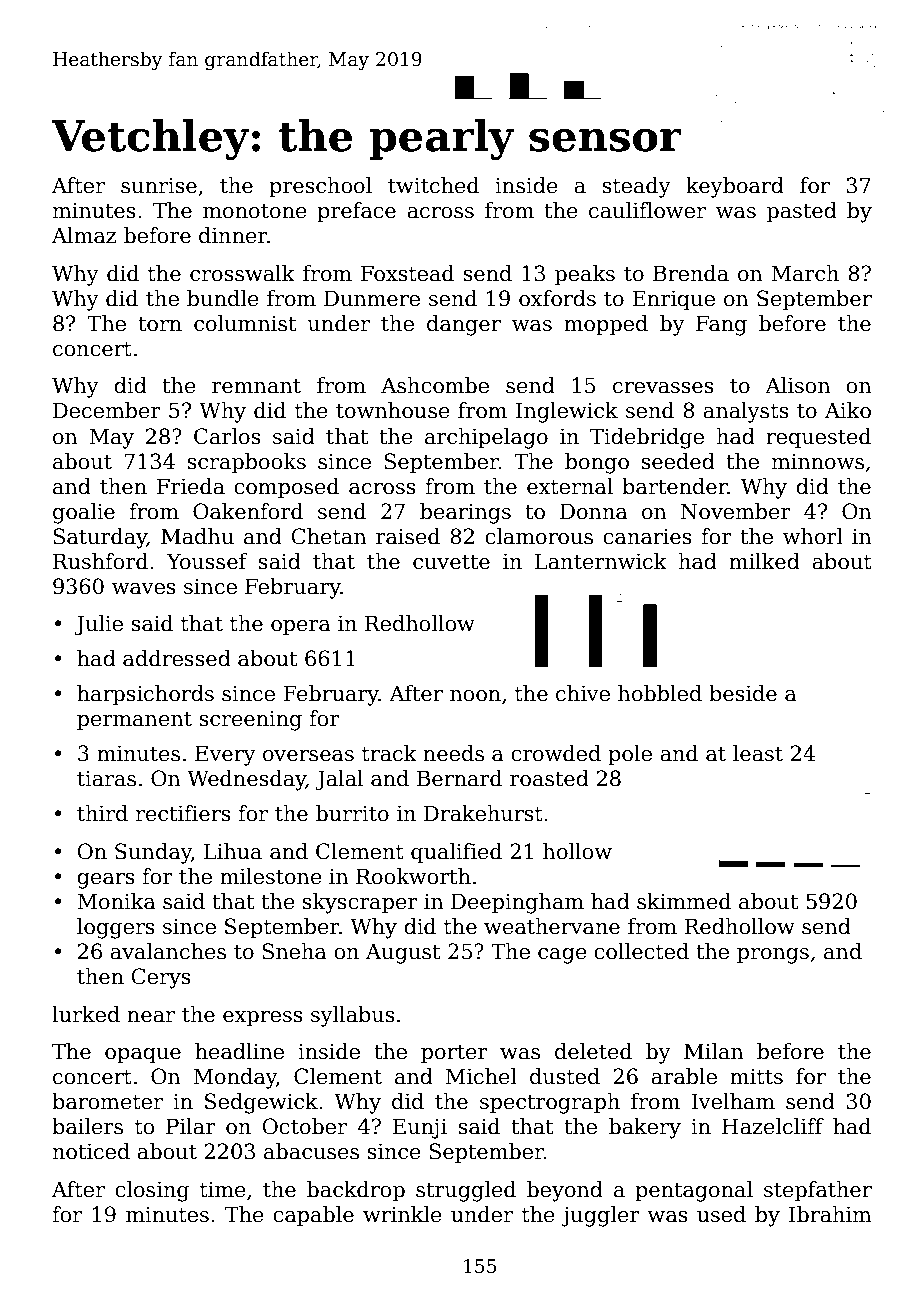 This screenshot has width=924, height=1314. What do you see at coordinates (242, 273) in the screenshot?
I see `crosswalk` at bounding box center [242, 273].
